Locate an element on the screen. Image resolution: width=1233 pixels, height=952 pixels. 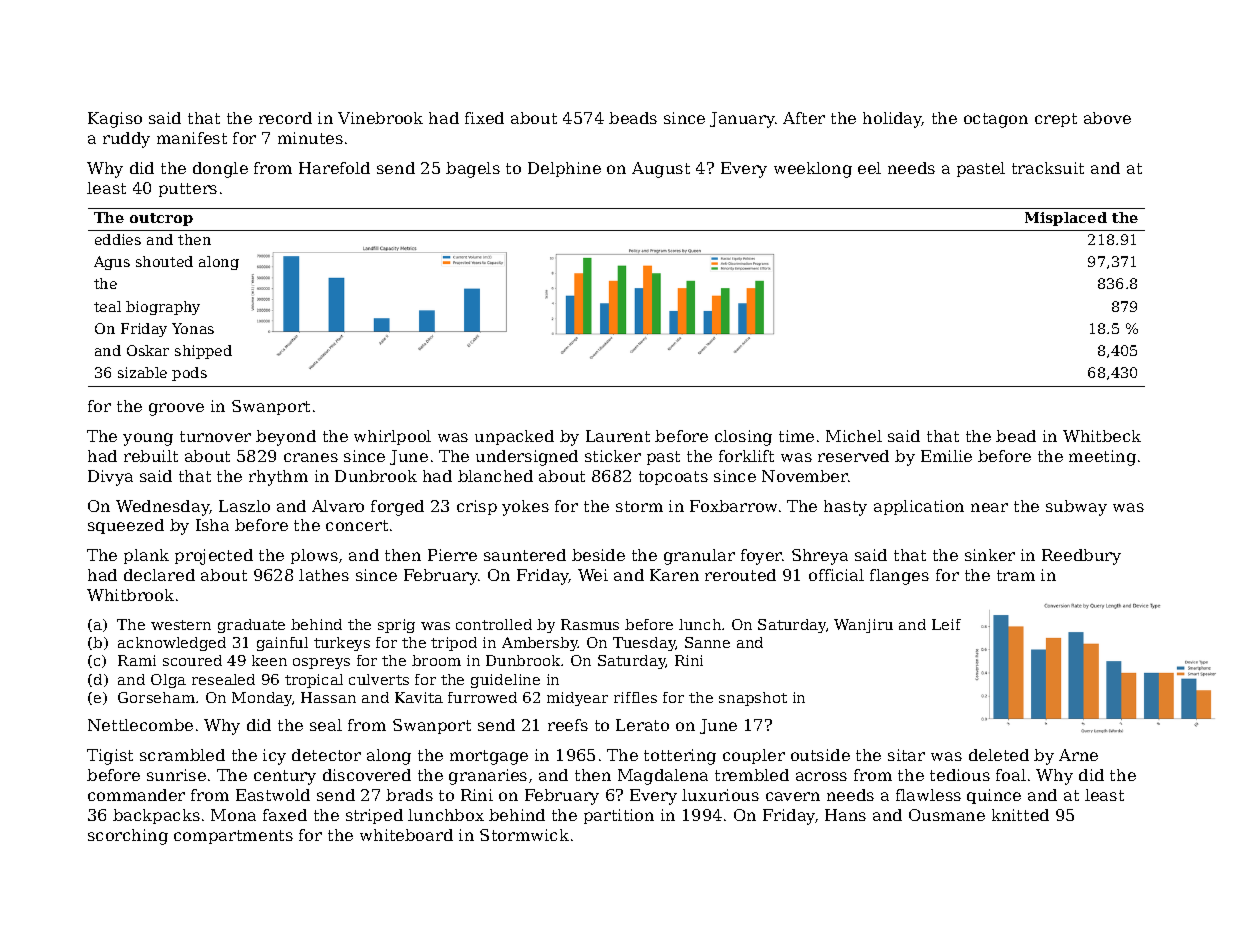
Misplaced is located at coordinates (1066, 219).
